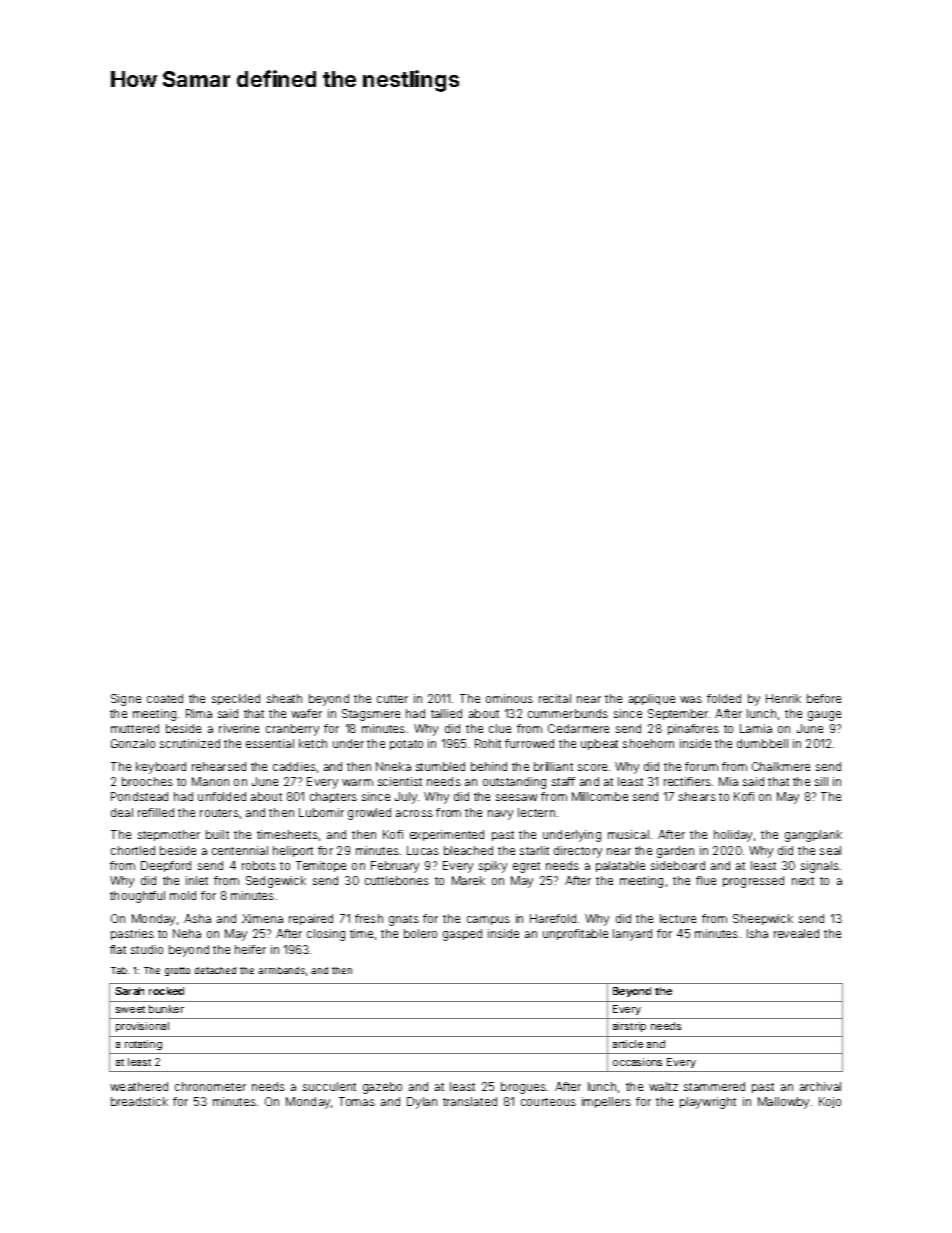  Describe the element at coordinates (139, 1086) in the image. I see `weathered` at that location.
